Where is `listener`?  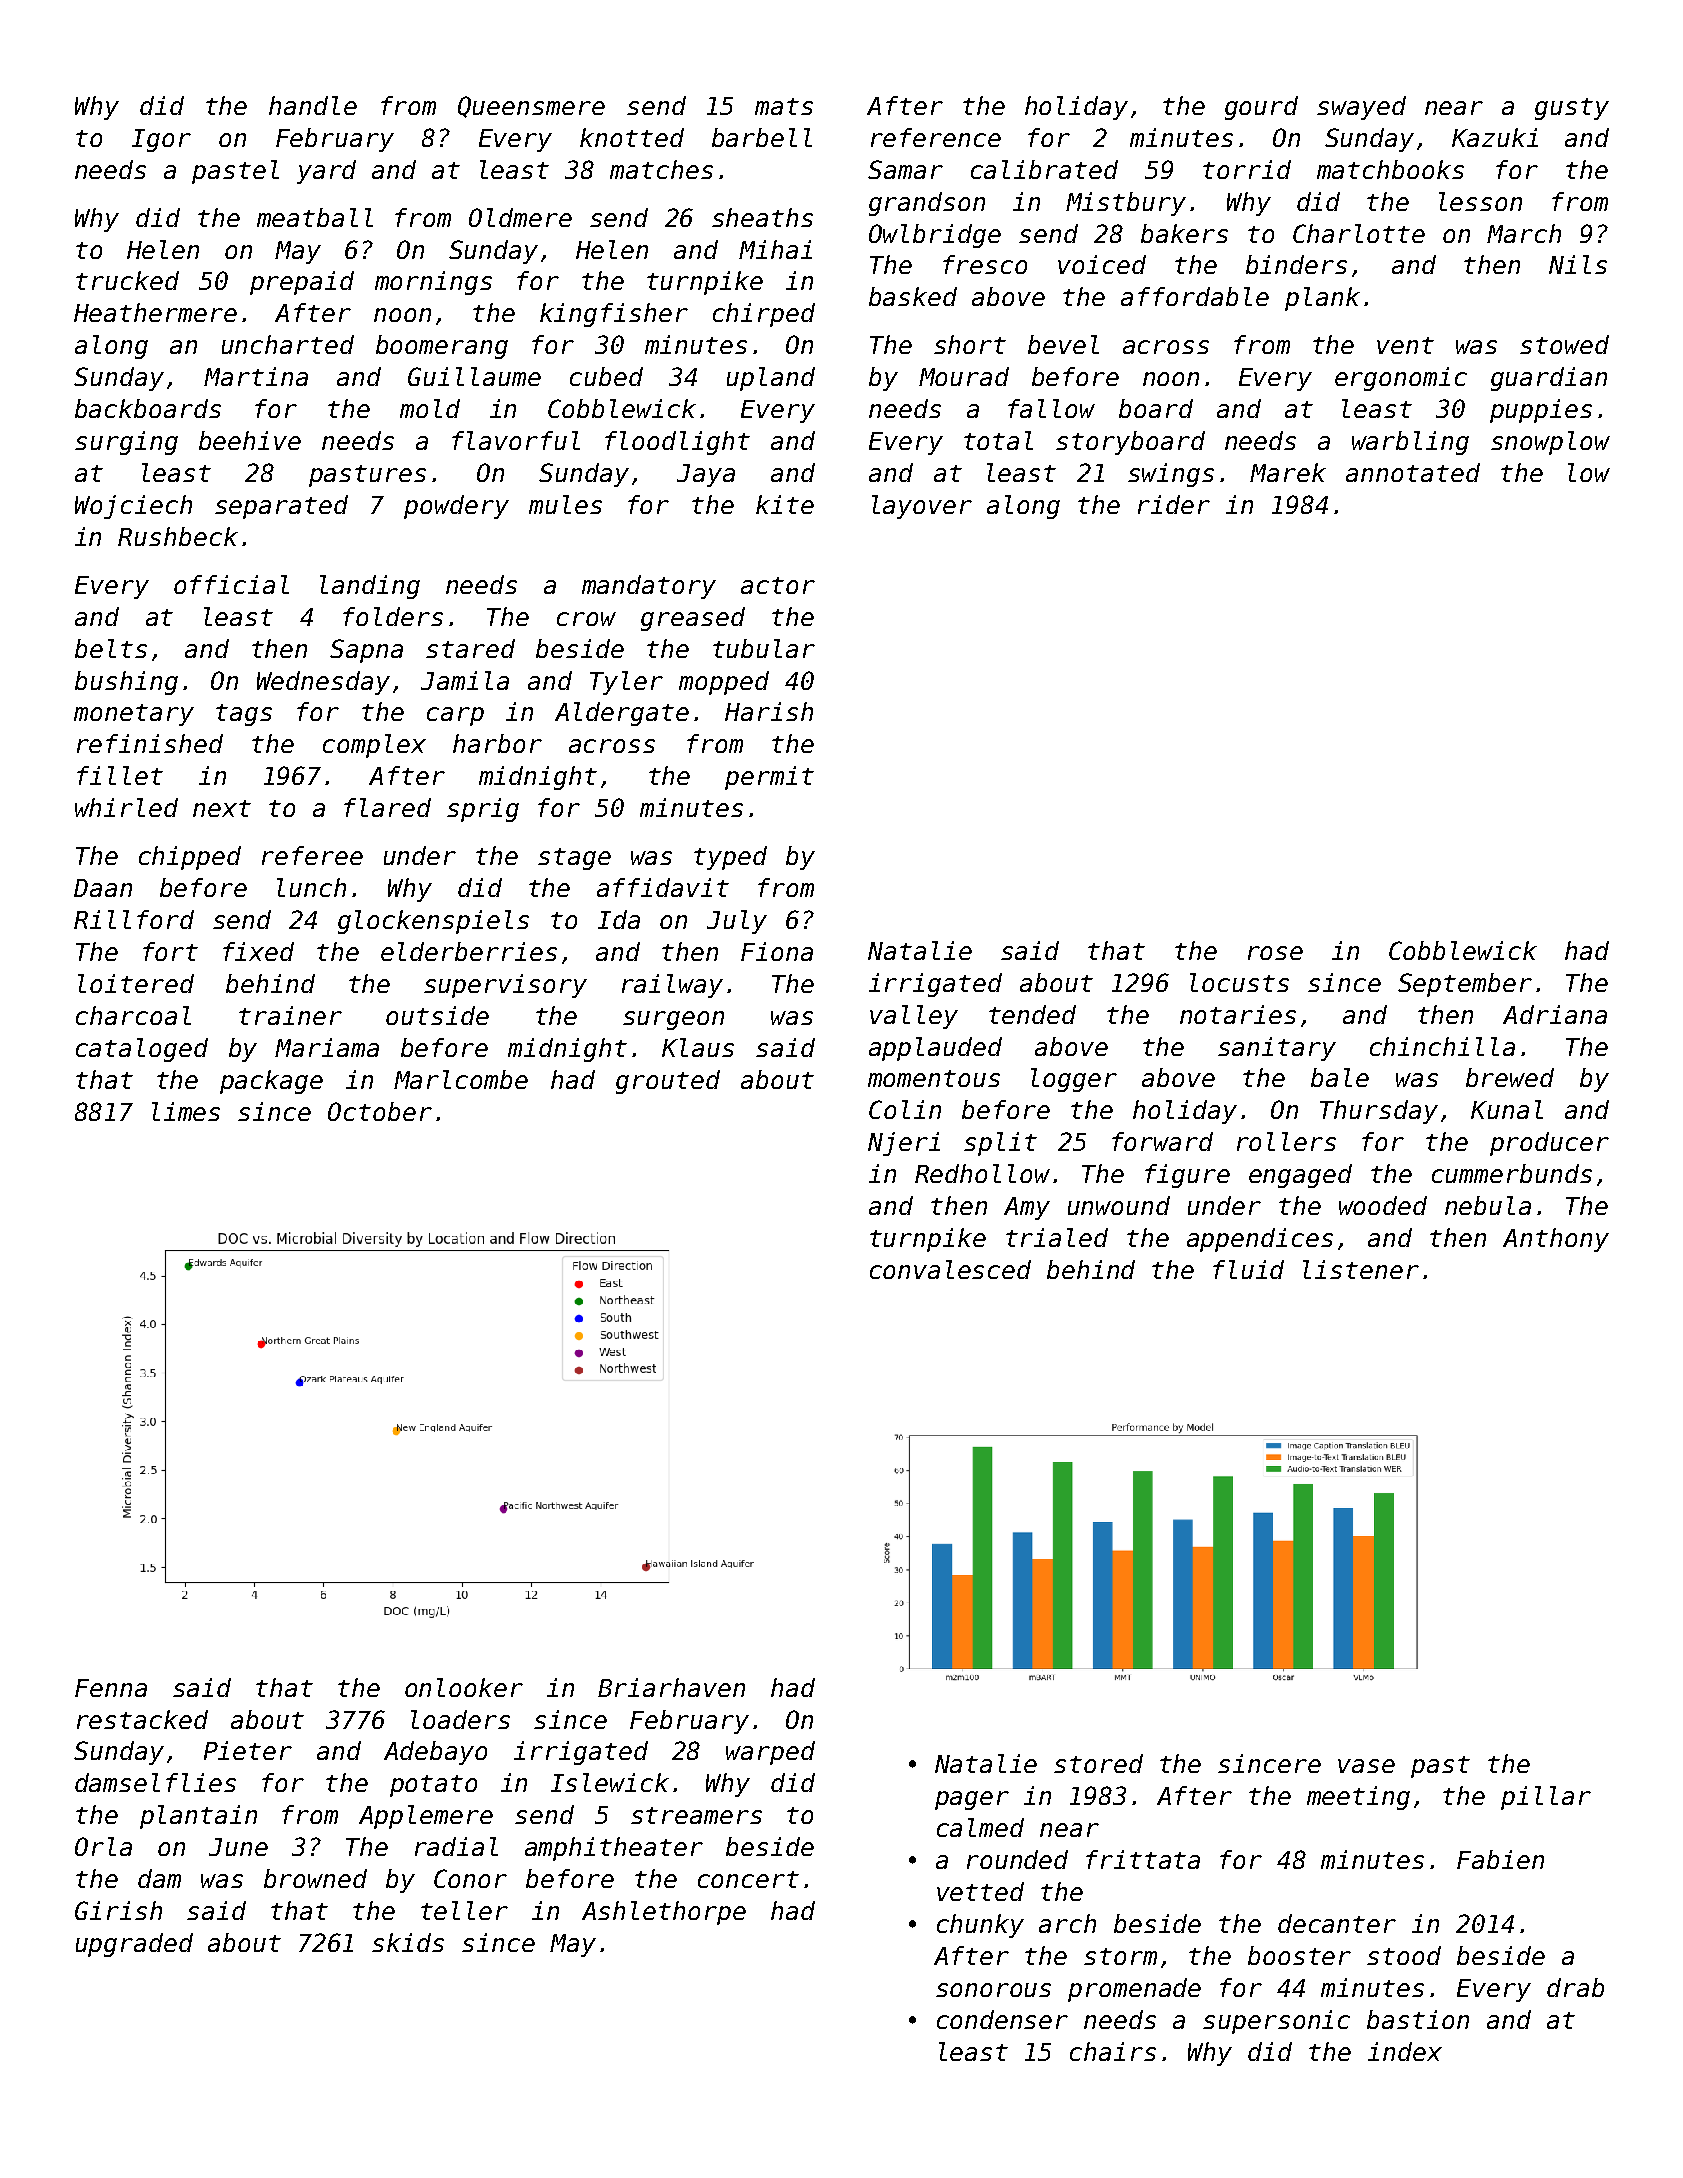 listener is located at coordinates (1361, 1269).
